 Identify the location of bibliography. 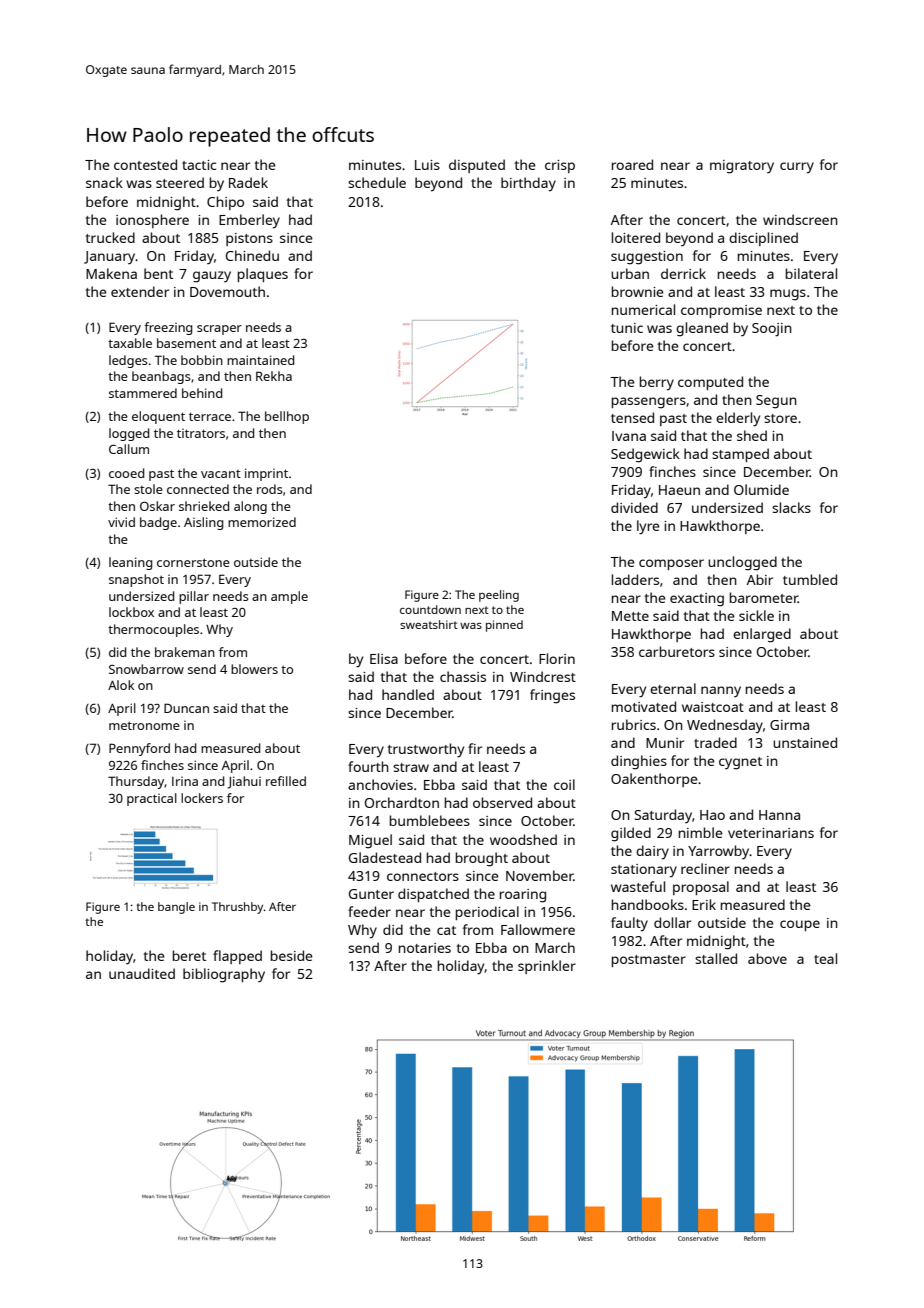
(224, 975).
